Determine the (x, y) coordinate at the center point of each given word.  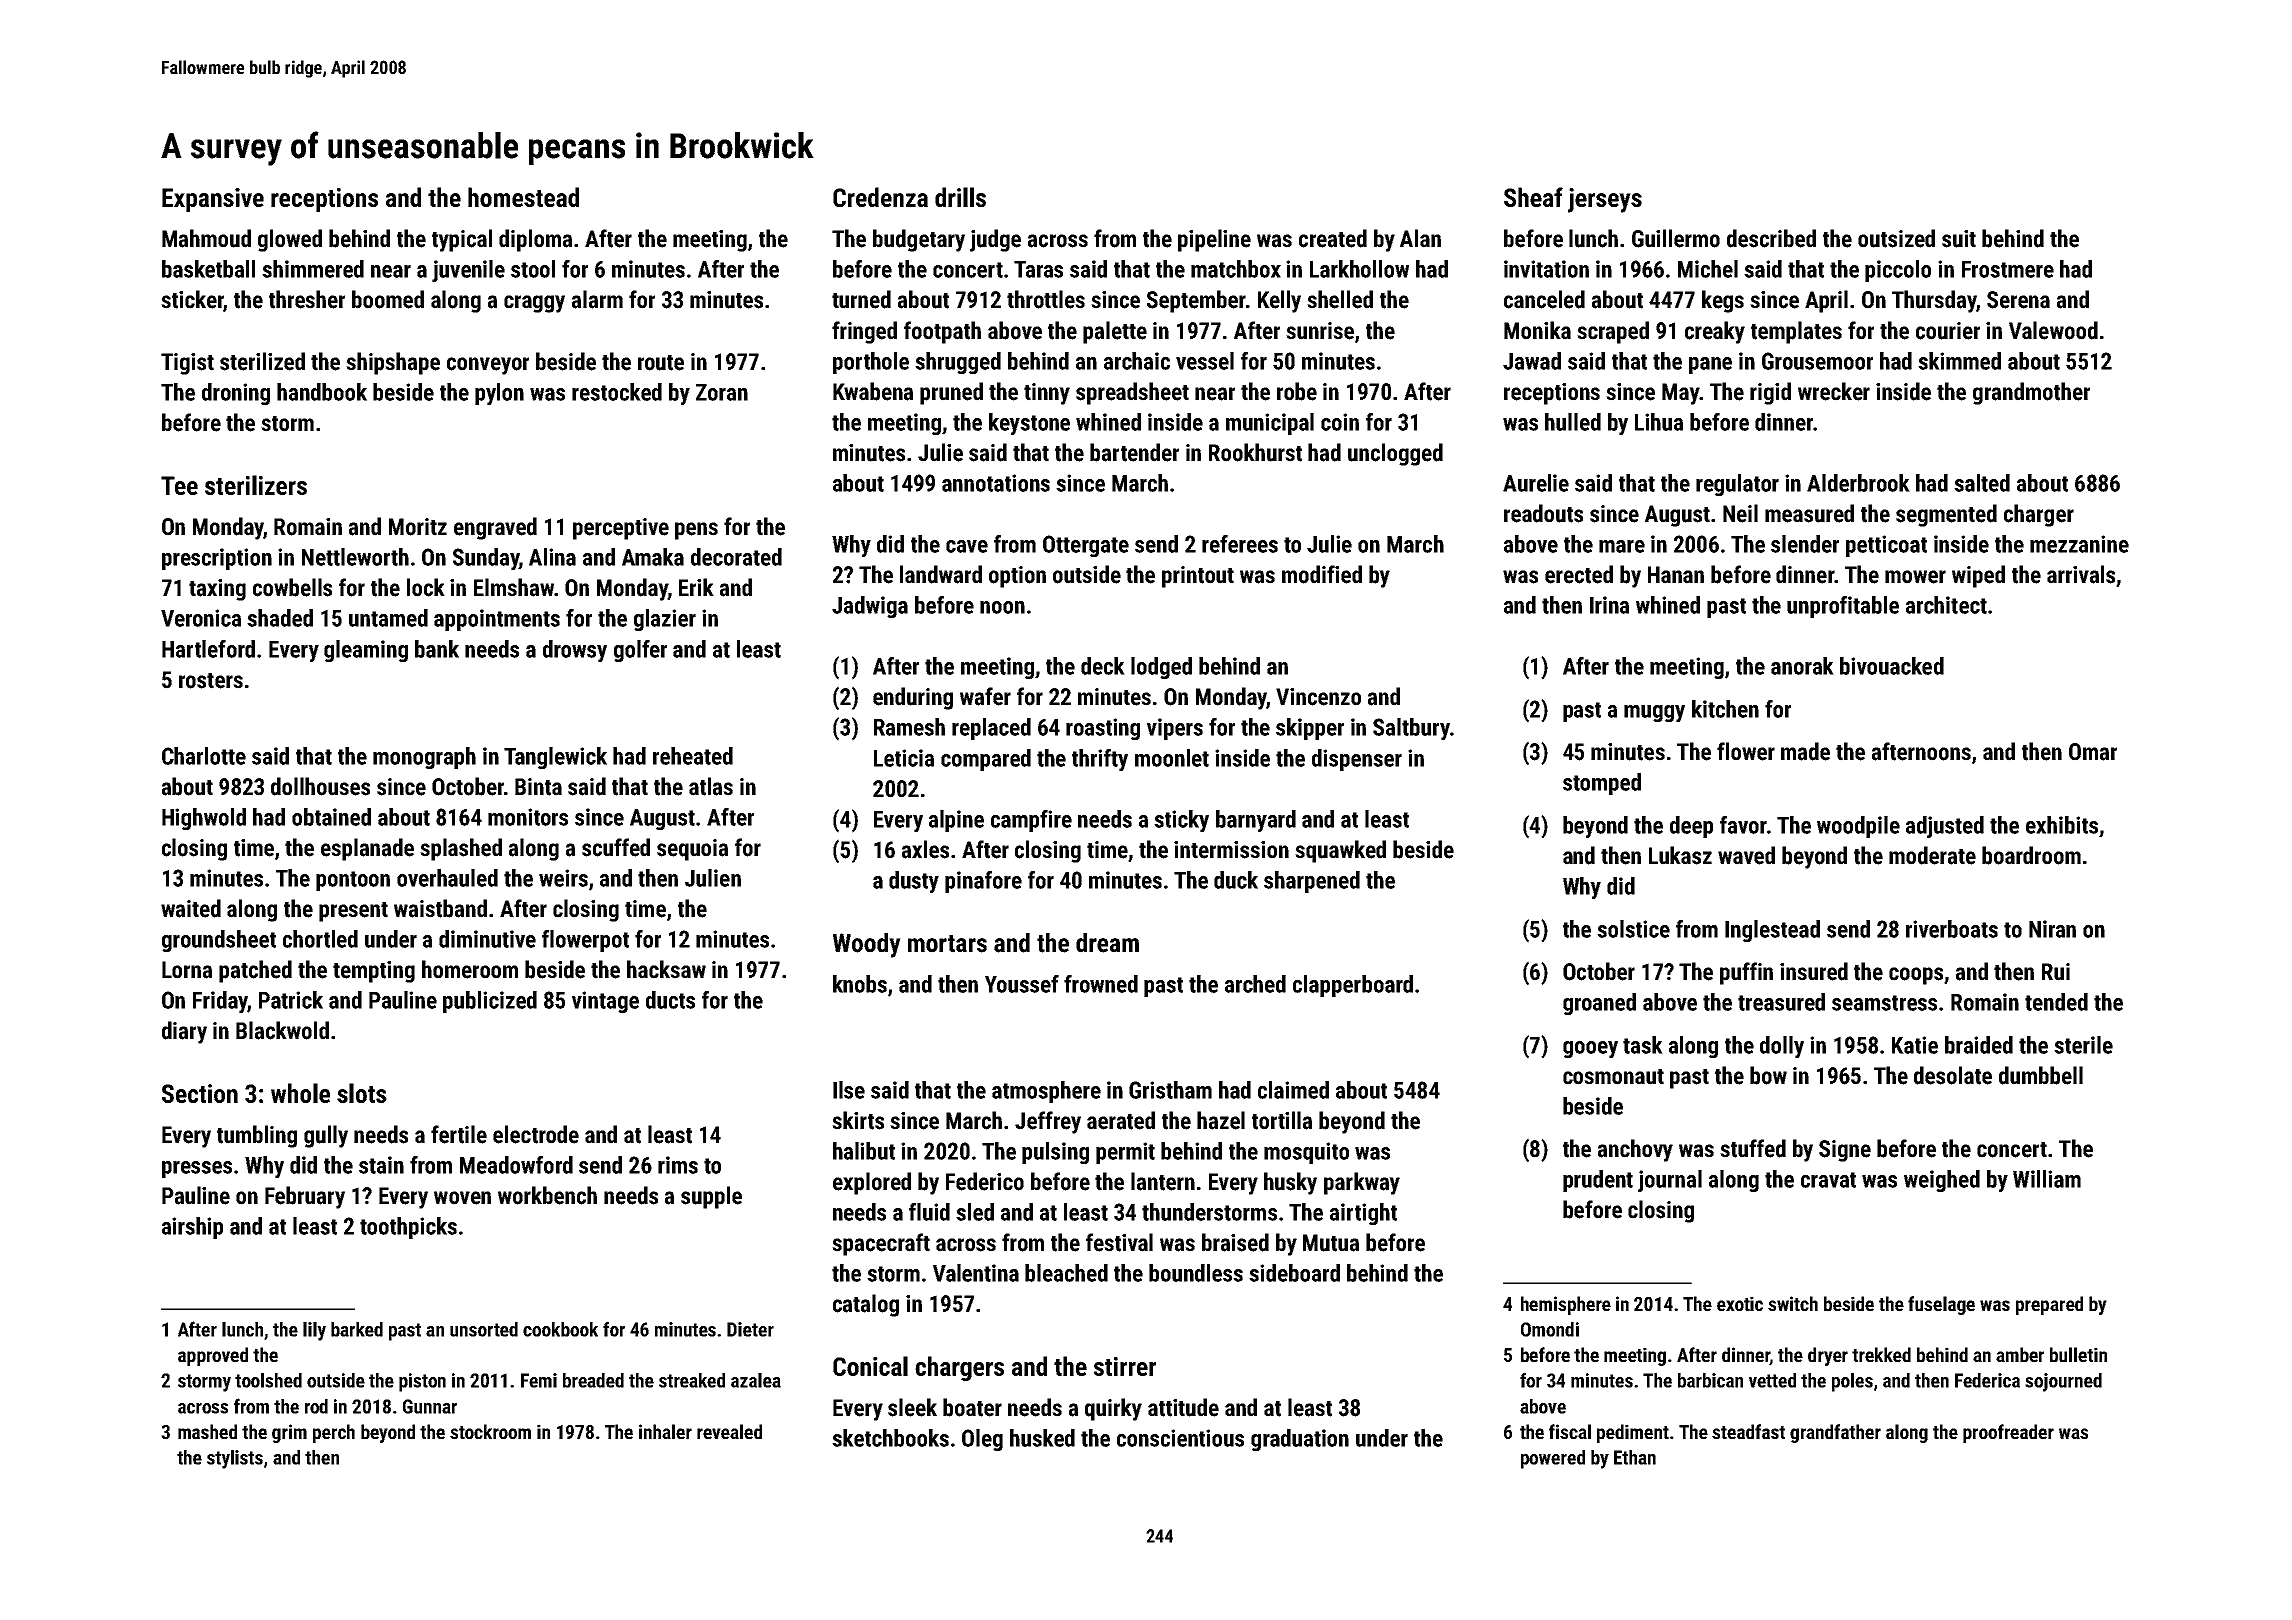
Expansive (213, 200)
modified (1322, 574)
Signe (1845, 1151)
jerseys (1605, 200)
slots (362, 1093)
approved (213, 1356)
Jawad (1532, 361)
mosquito (1306, 1153)
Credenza (880, 197)
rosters (211, 681)
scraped (1613, 332)
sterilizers (256, 485)
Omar (2093, 752)
